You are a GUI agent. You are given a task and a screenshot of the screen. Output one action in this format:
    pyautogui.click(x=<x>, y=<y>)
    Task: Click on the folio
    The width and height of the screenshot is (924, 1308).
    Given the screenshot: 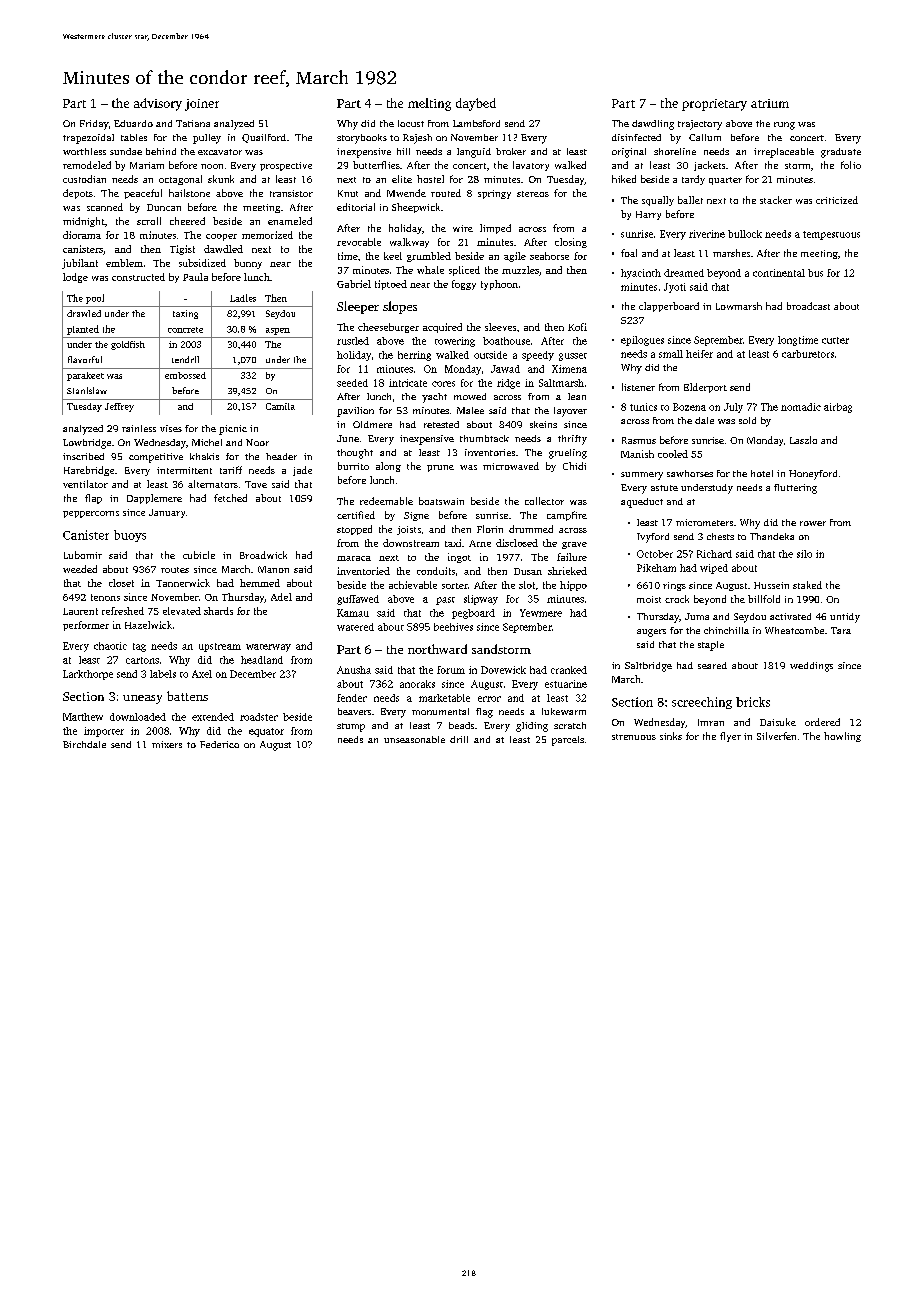 What is the action you would take?
    pyautogui.click(x=851, y=165)
